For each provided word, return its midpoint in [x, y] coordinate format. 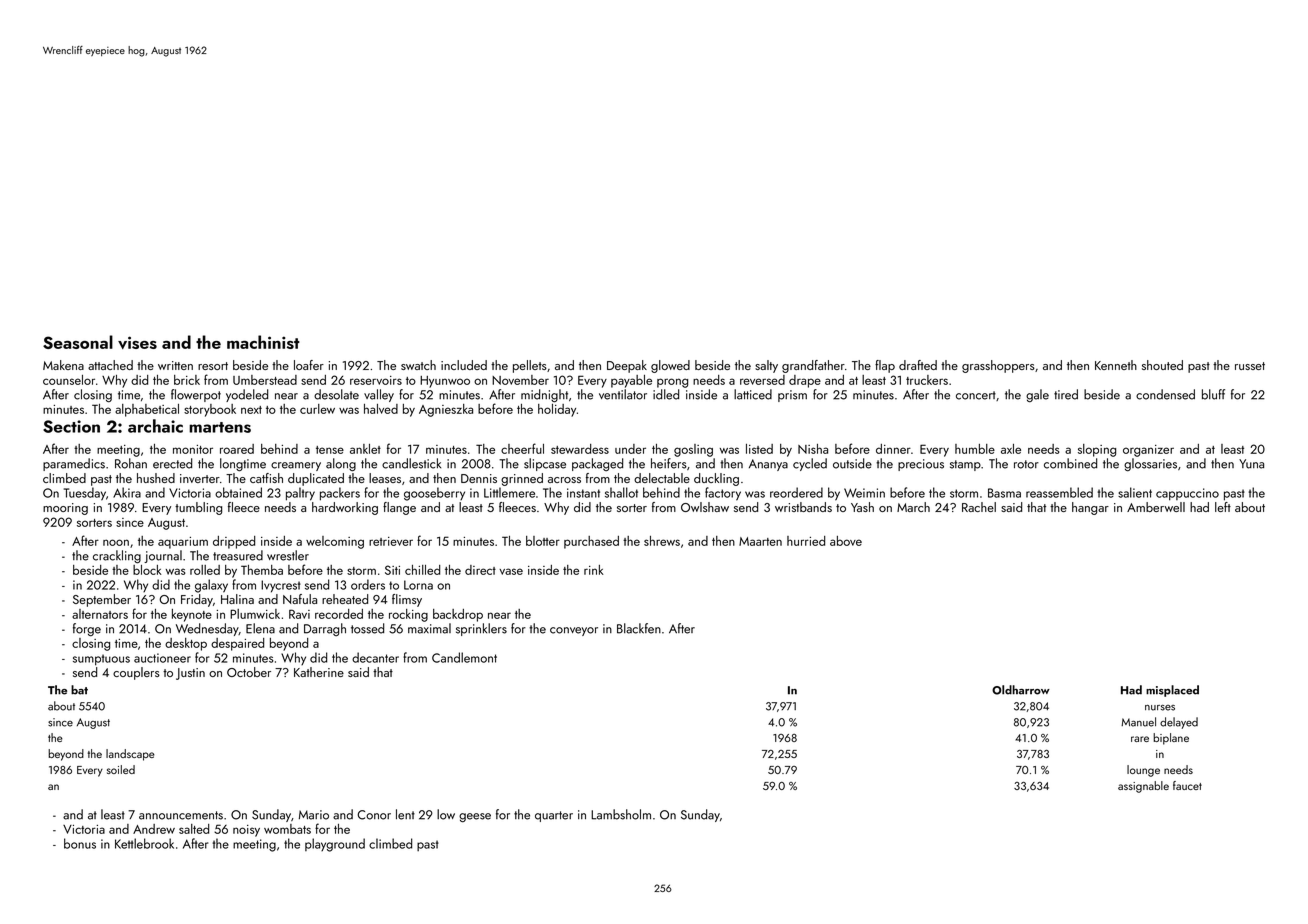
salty [766, 366]
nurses [1160, 708]
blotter [543, 541]
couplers [136, 673]
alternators [100, 614]
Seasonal [78, 342]
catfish [266, 478]
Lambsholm [621, 814]
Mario [314, 815]
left [1223, 507]
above [846, 541]
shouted [1162, 365]
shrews [662, 541]
